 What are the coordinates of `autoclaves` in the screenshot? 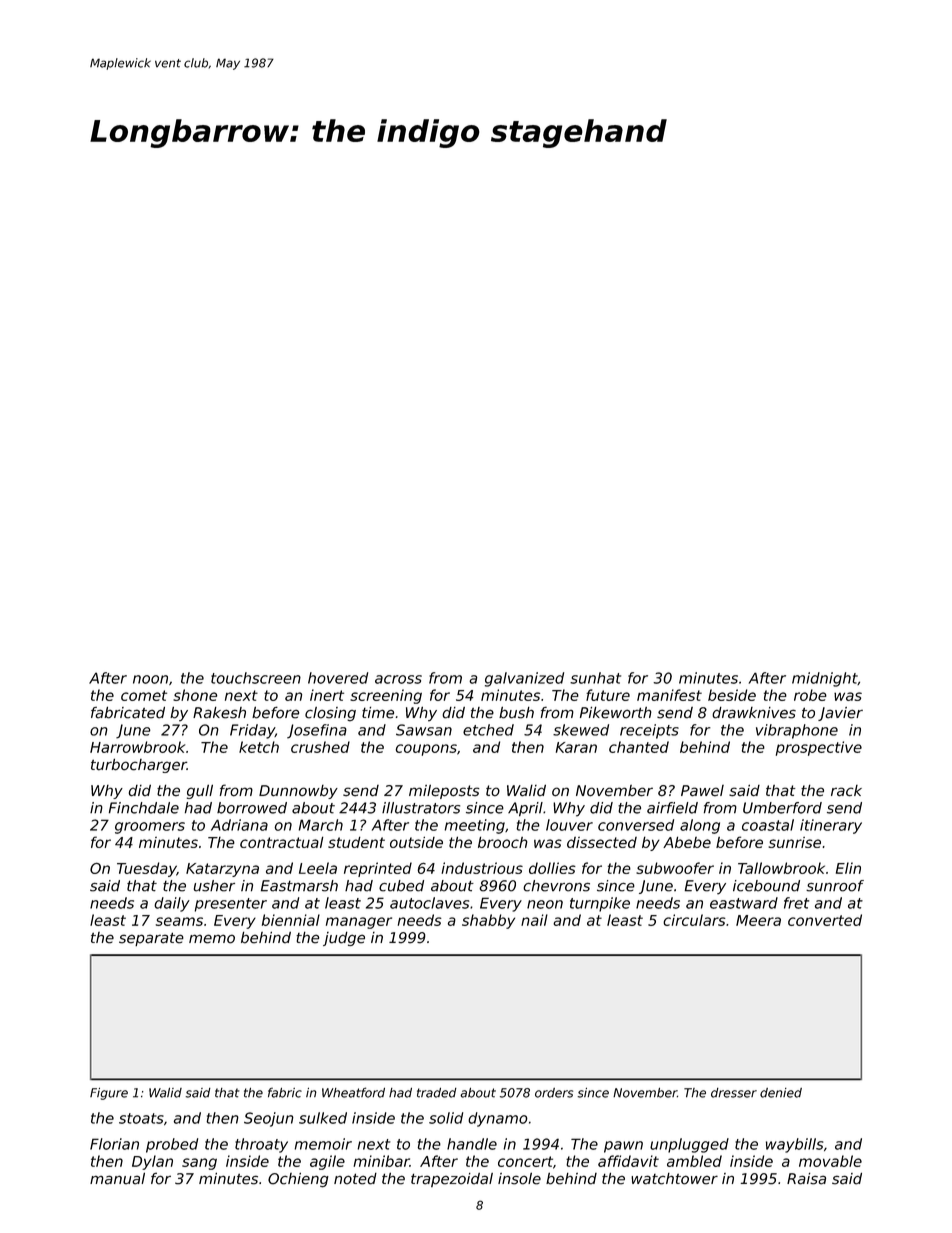 It's located at (429, 903).
